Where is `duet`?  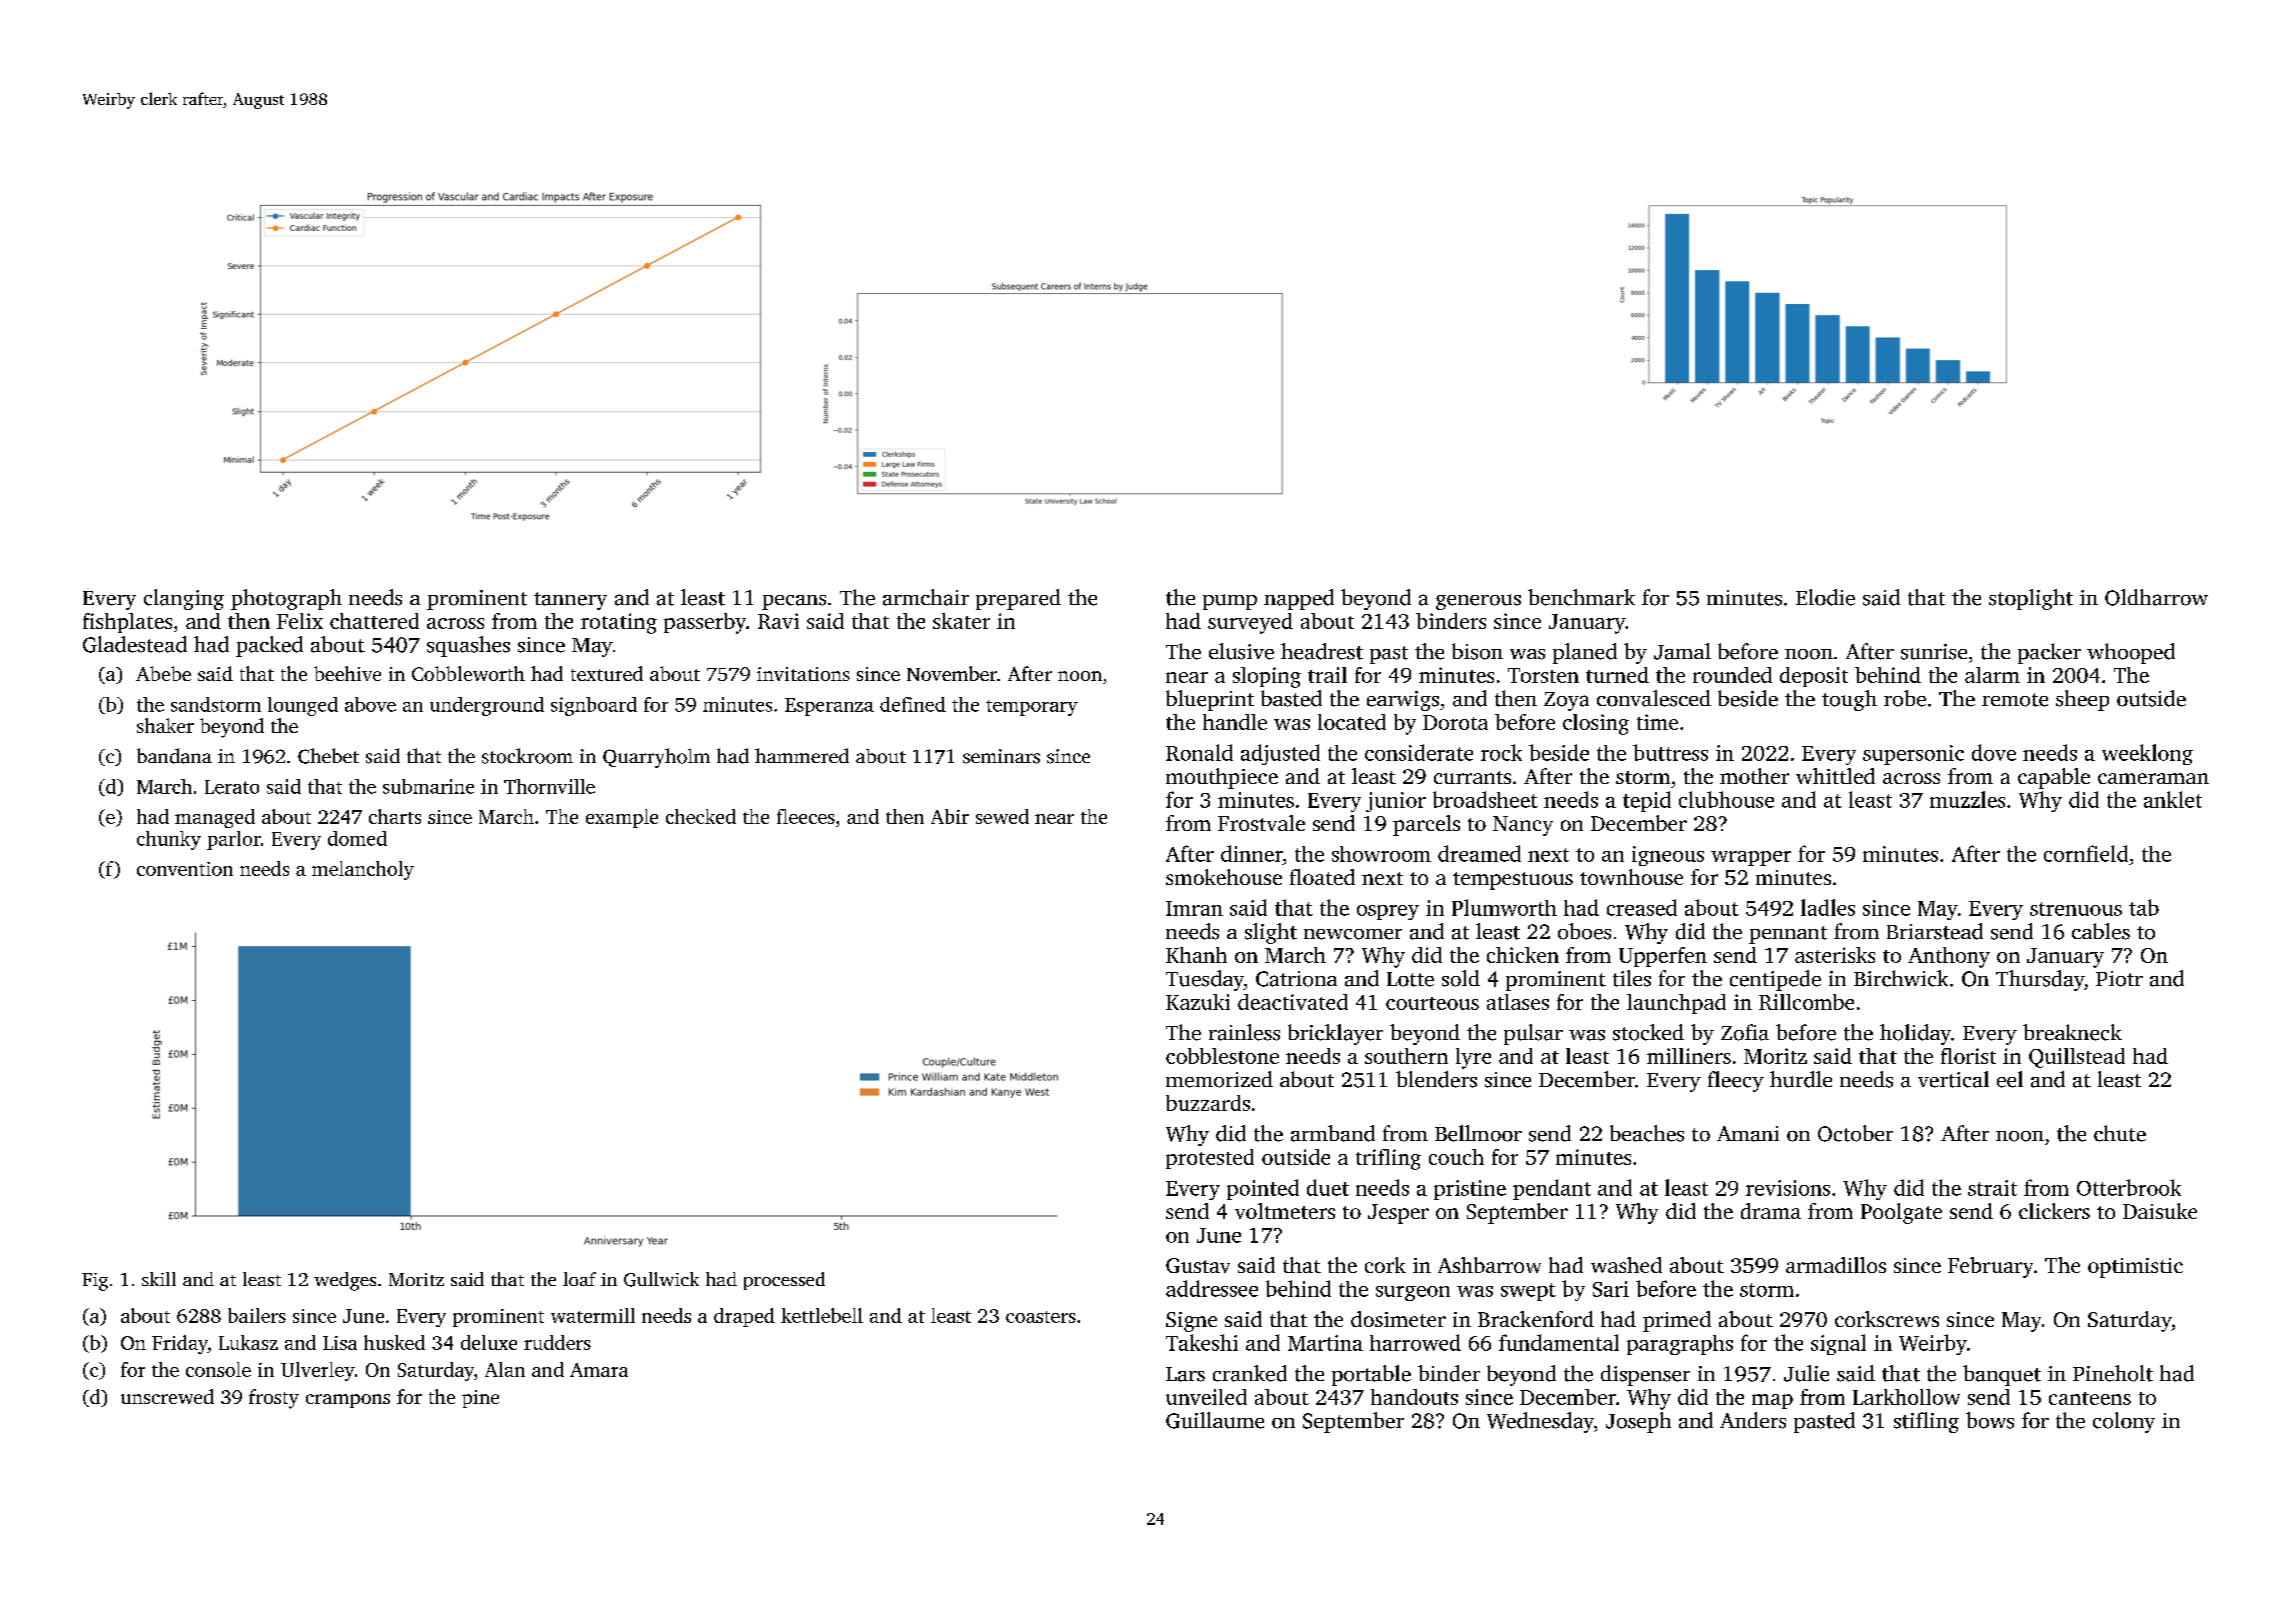 duet is located at coordinates (1328, 1187).
